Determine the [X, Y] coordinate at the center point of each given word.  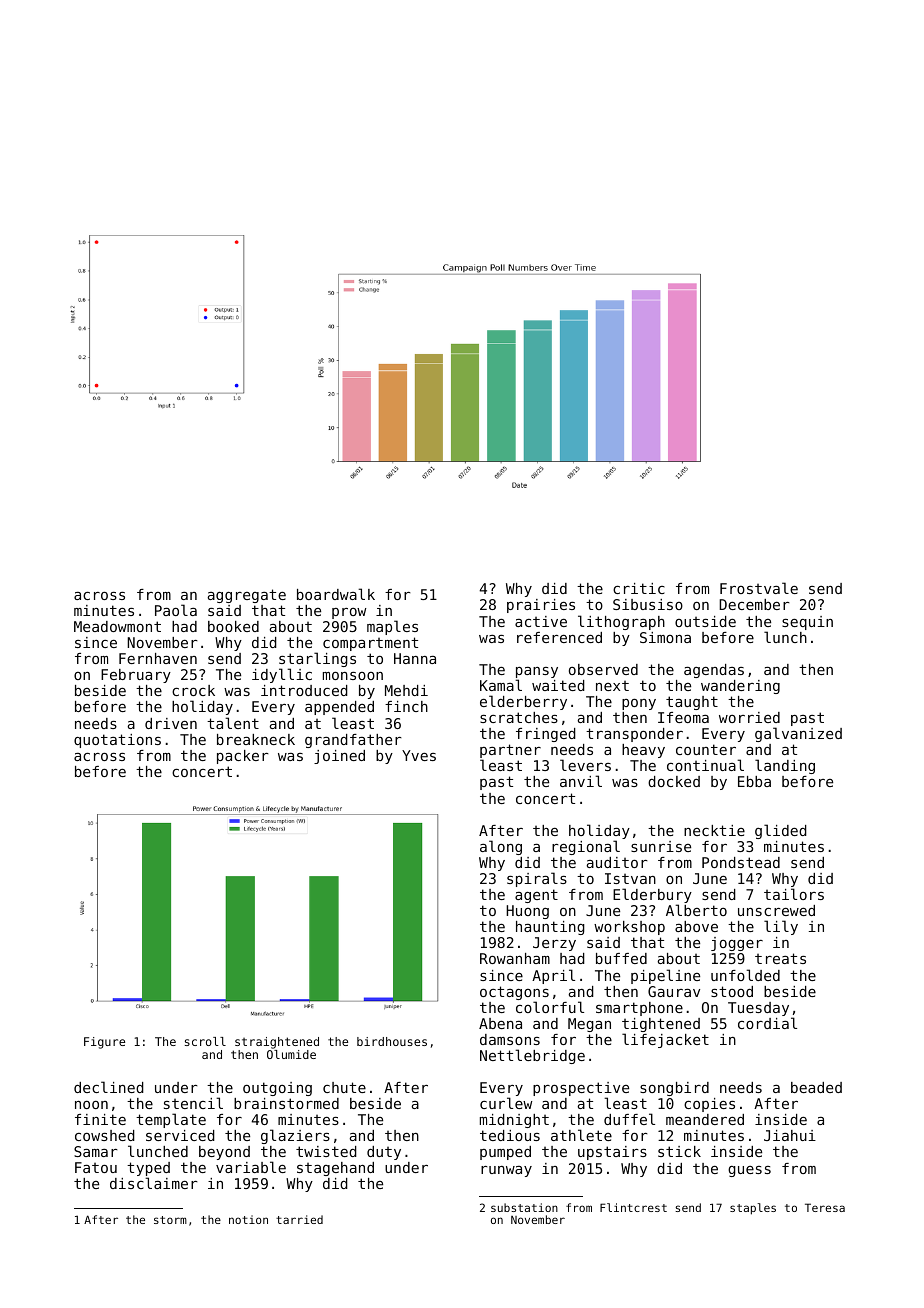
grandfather [353, 741]
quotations [117, 741]
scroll [205, 1041]
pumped [505, 1153]
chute [344, 1087]
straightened [277, 1043]
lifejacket [665, 1040]
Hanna [415, 658]
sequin [807, 623]
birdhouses [392, 1041]
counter [706, 749]
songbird [674, 1089]
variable [251, 1167]
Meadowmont [117, 626]
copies [709, 1105]
